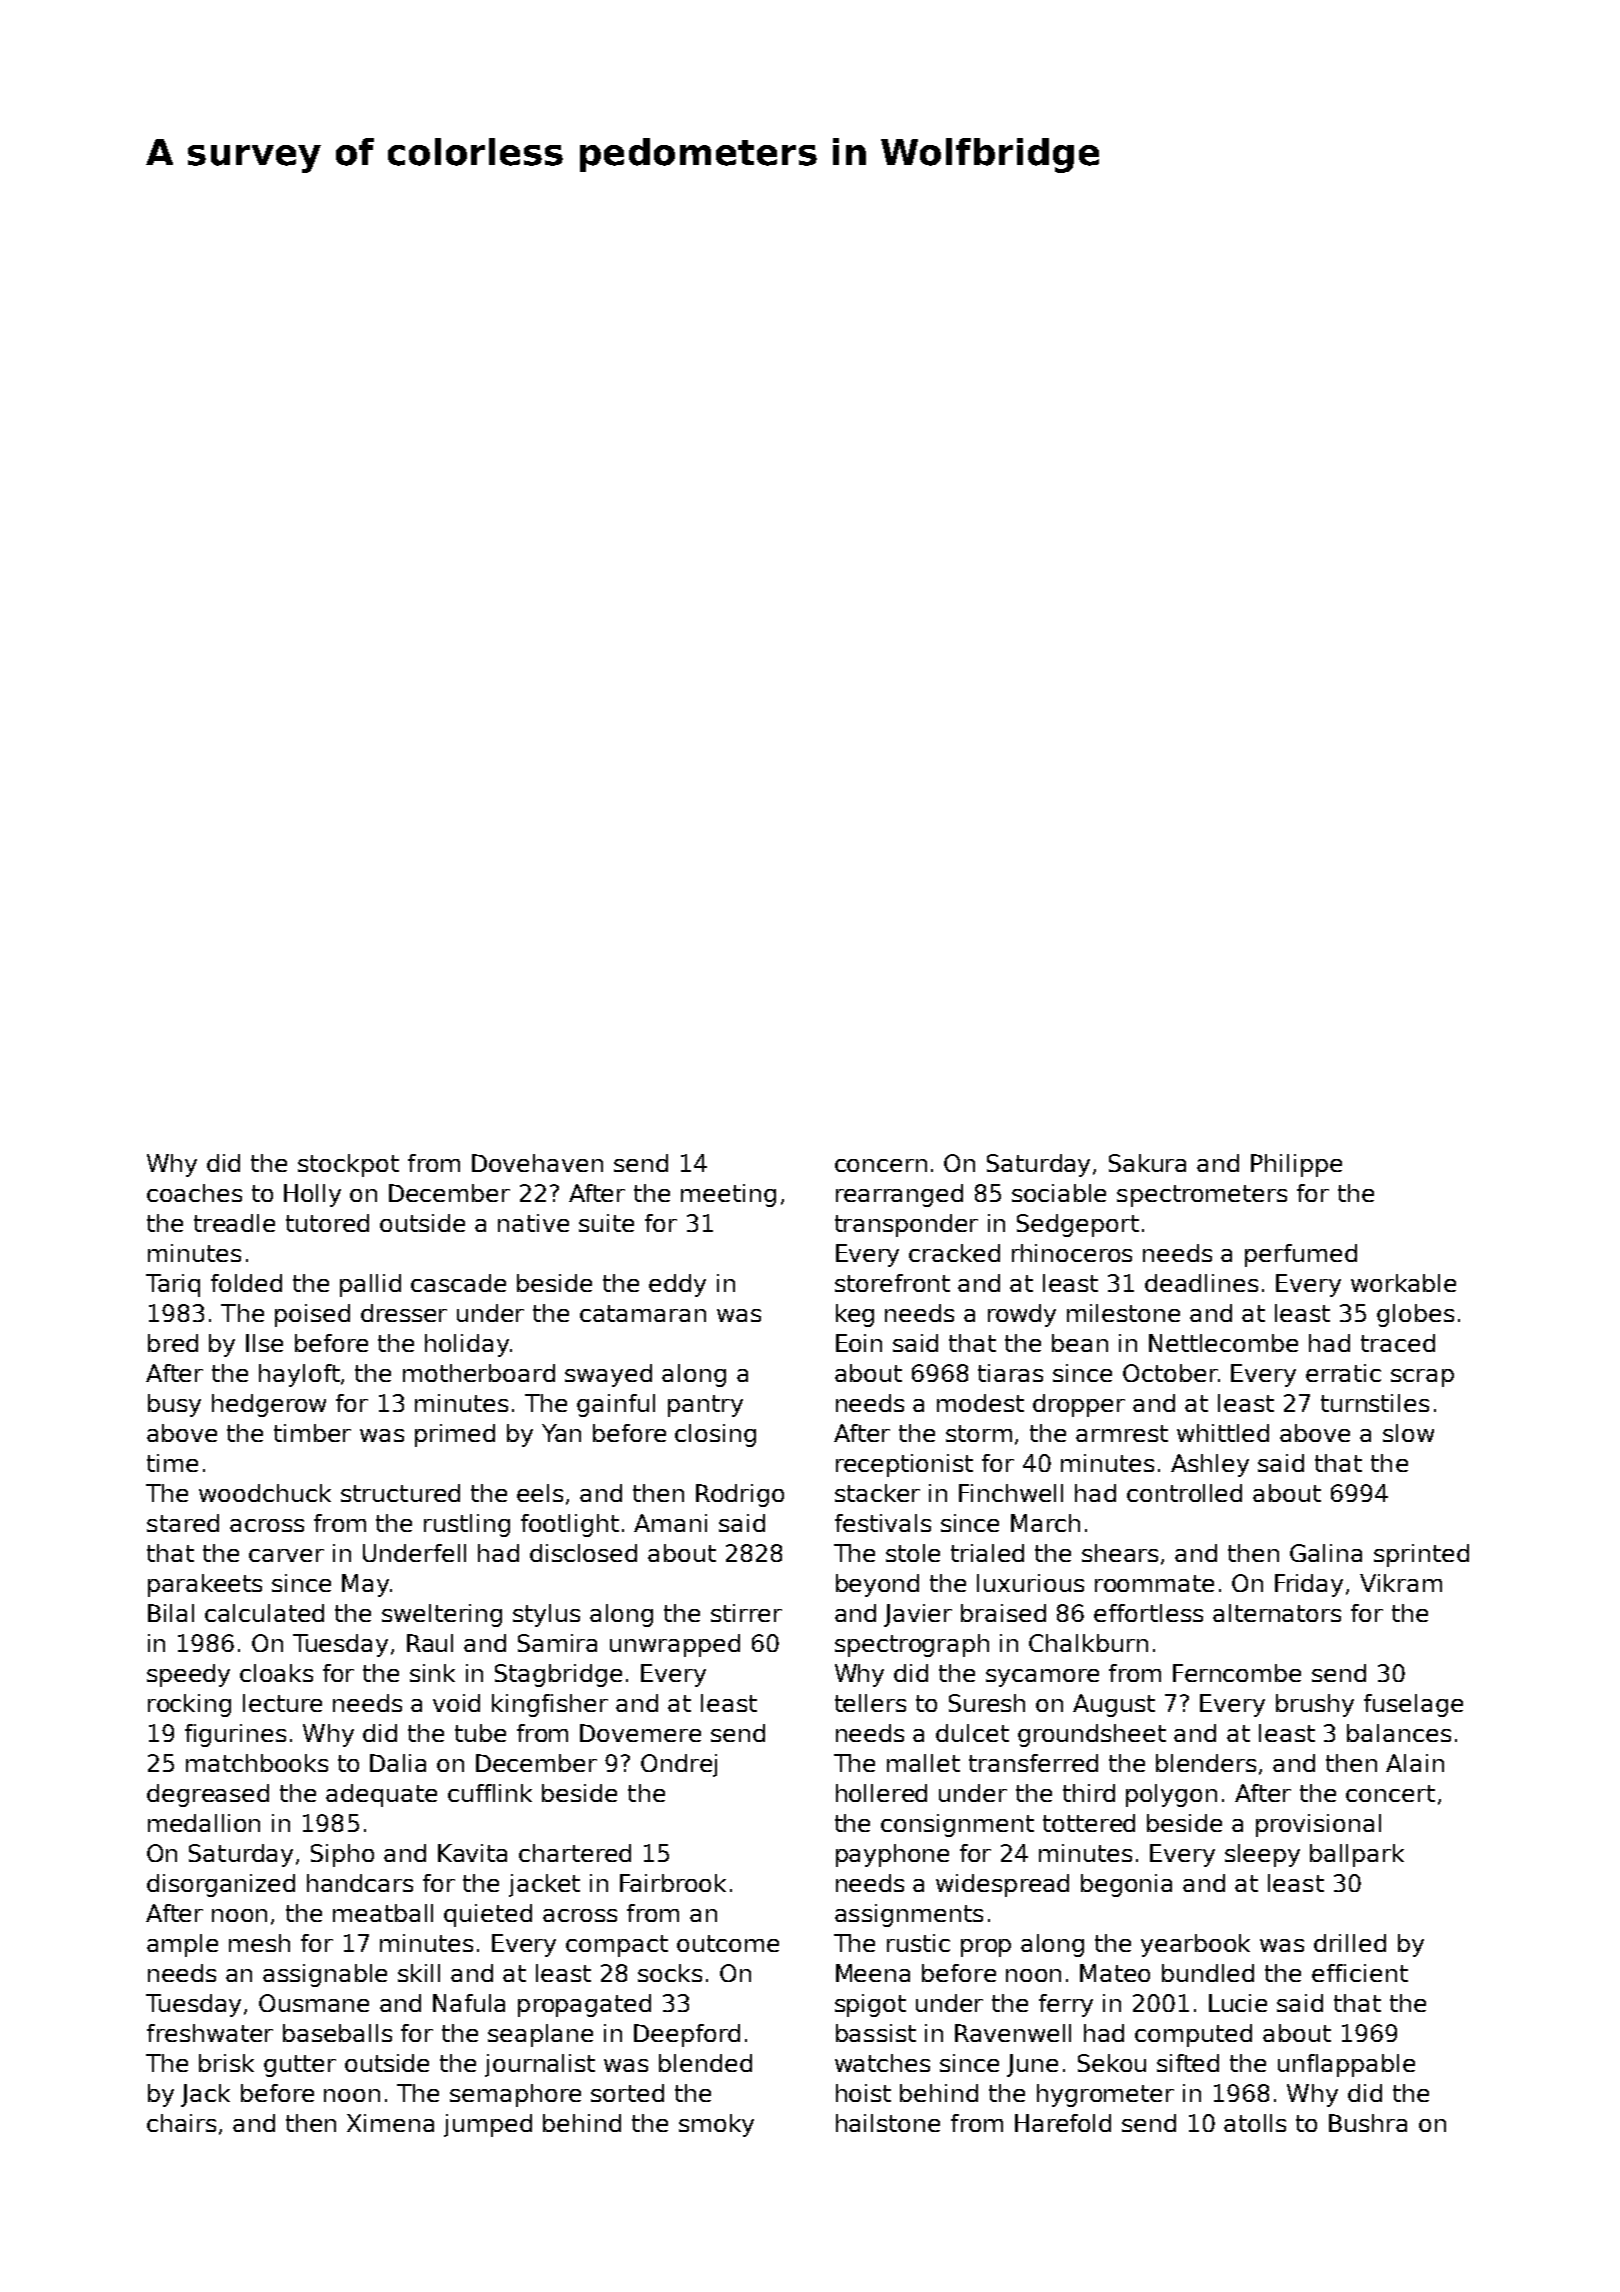  Describe the element at coordinates (1033, 1763) in the image. I see `transferred` at that location.
